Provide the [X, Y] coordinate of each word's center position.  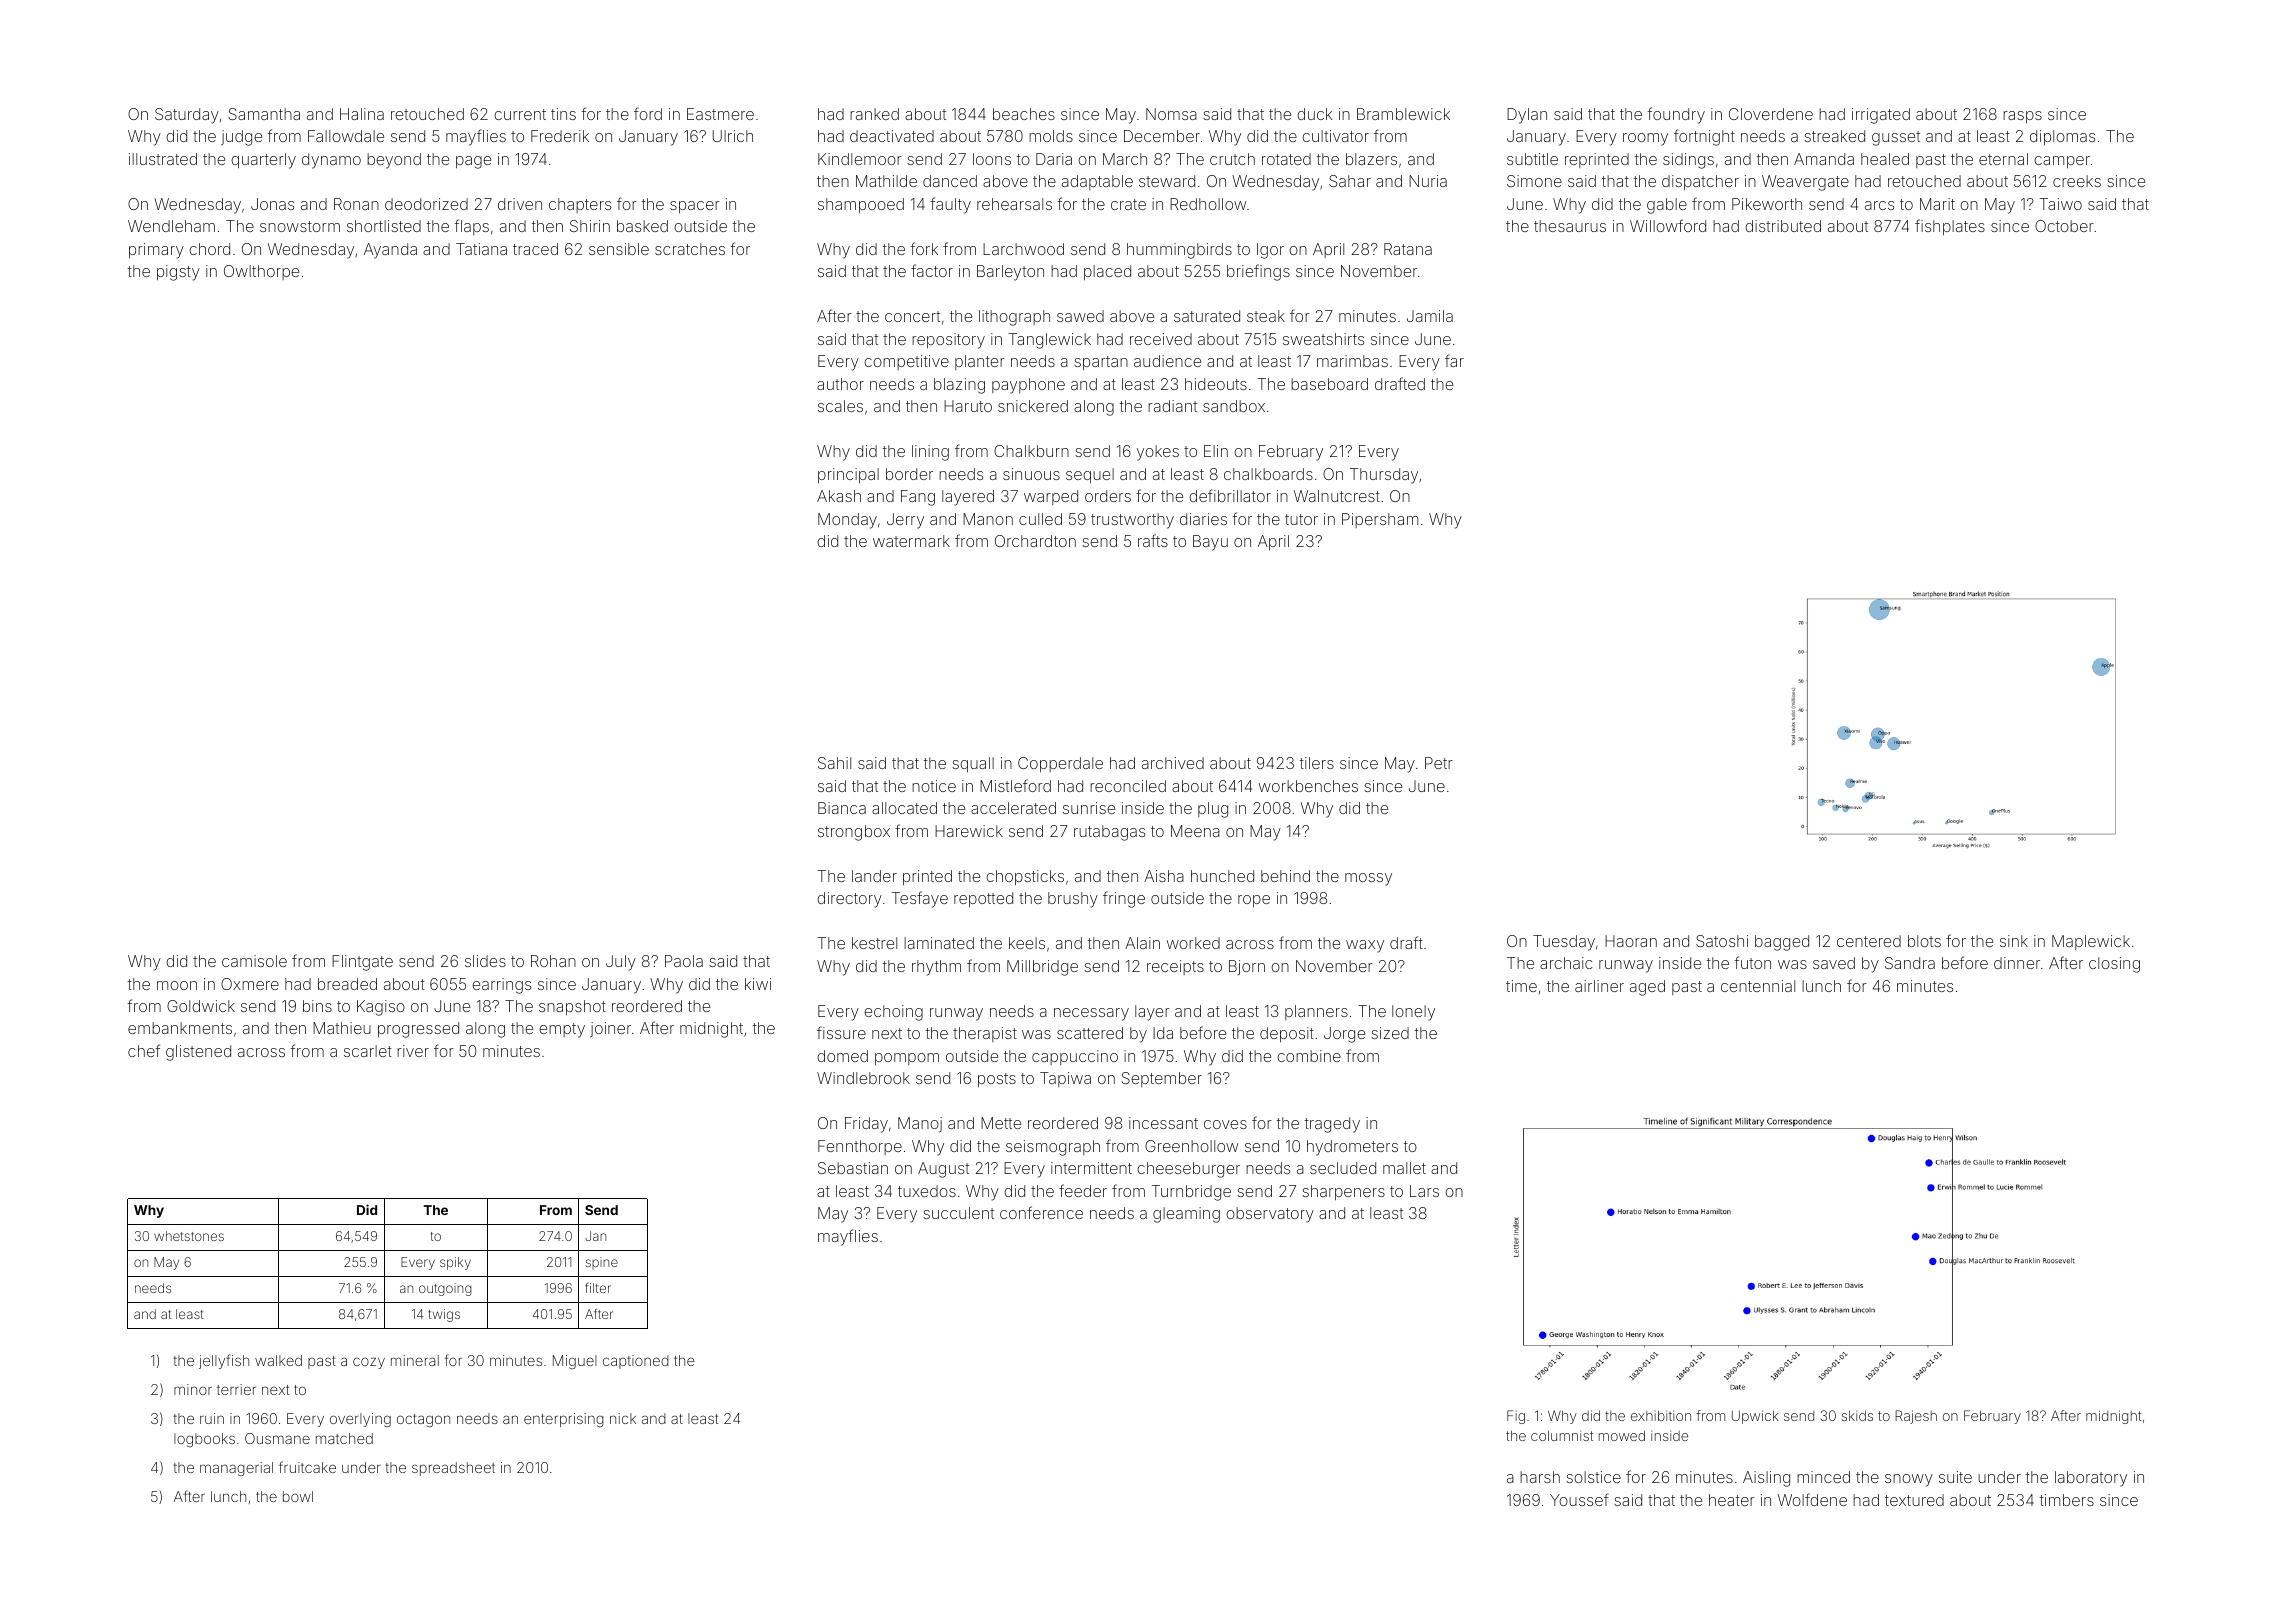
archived [1173, 763]
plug [1213, 810]
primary [156, 251]
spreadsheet [453, 1469]
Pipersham [1380, 520]
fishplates [1950, 227]
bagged [1782, 943]
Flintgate [362, 963]
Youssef [1579, 1499]
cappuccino [1075, 1057]
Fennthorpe [860, 1147]
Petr [1439, 763]
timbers [2066, 1500]
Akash [839, 496]
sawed [1080, 316]
